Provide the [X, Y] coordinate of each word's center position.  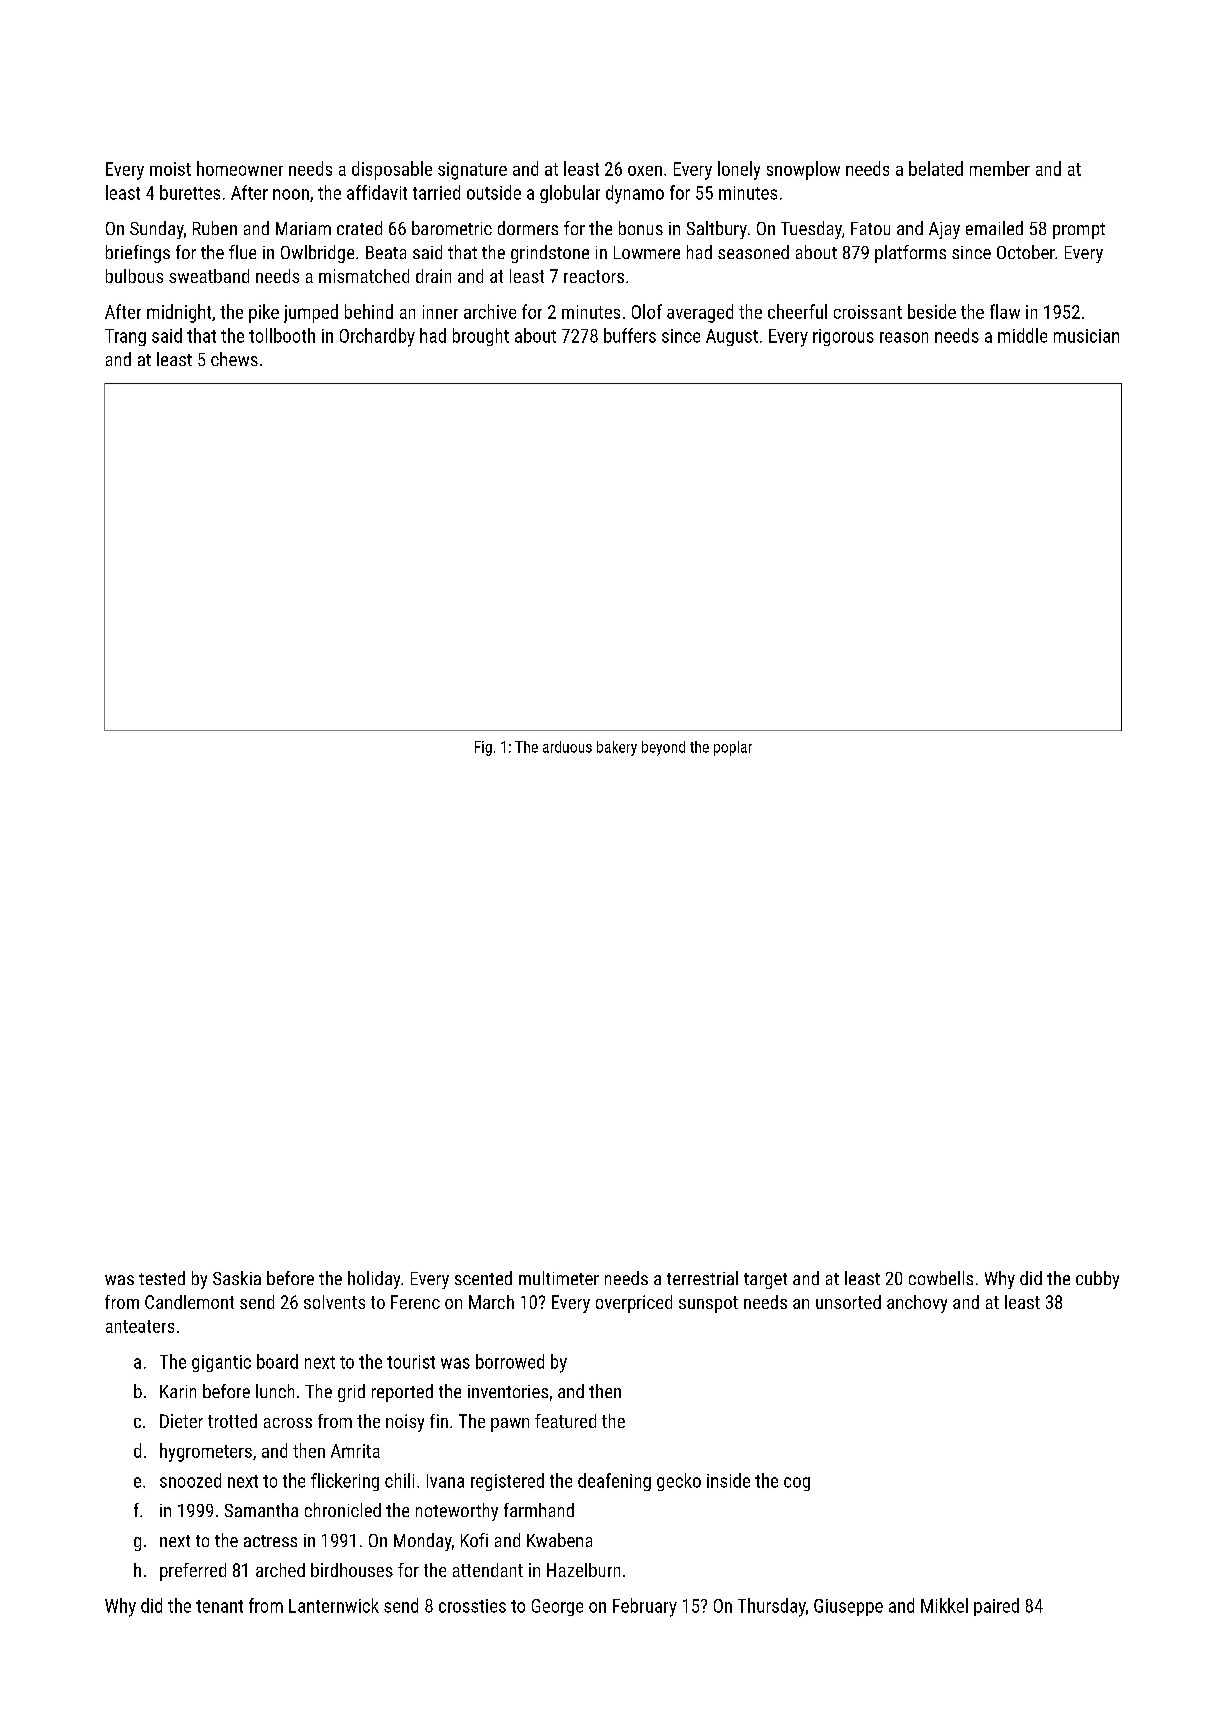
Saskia [237, 1278]
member [1000, 168]
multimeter [559, 1278]
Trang [125, 337]
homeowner [240, 168]
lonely [739, 170]
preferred [193, 1572]
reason [904, 337]
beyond [663, 748]
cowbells [941, 1278]
